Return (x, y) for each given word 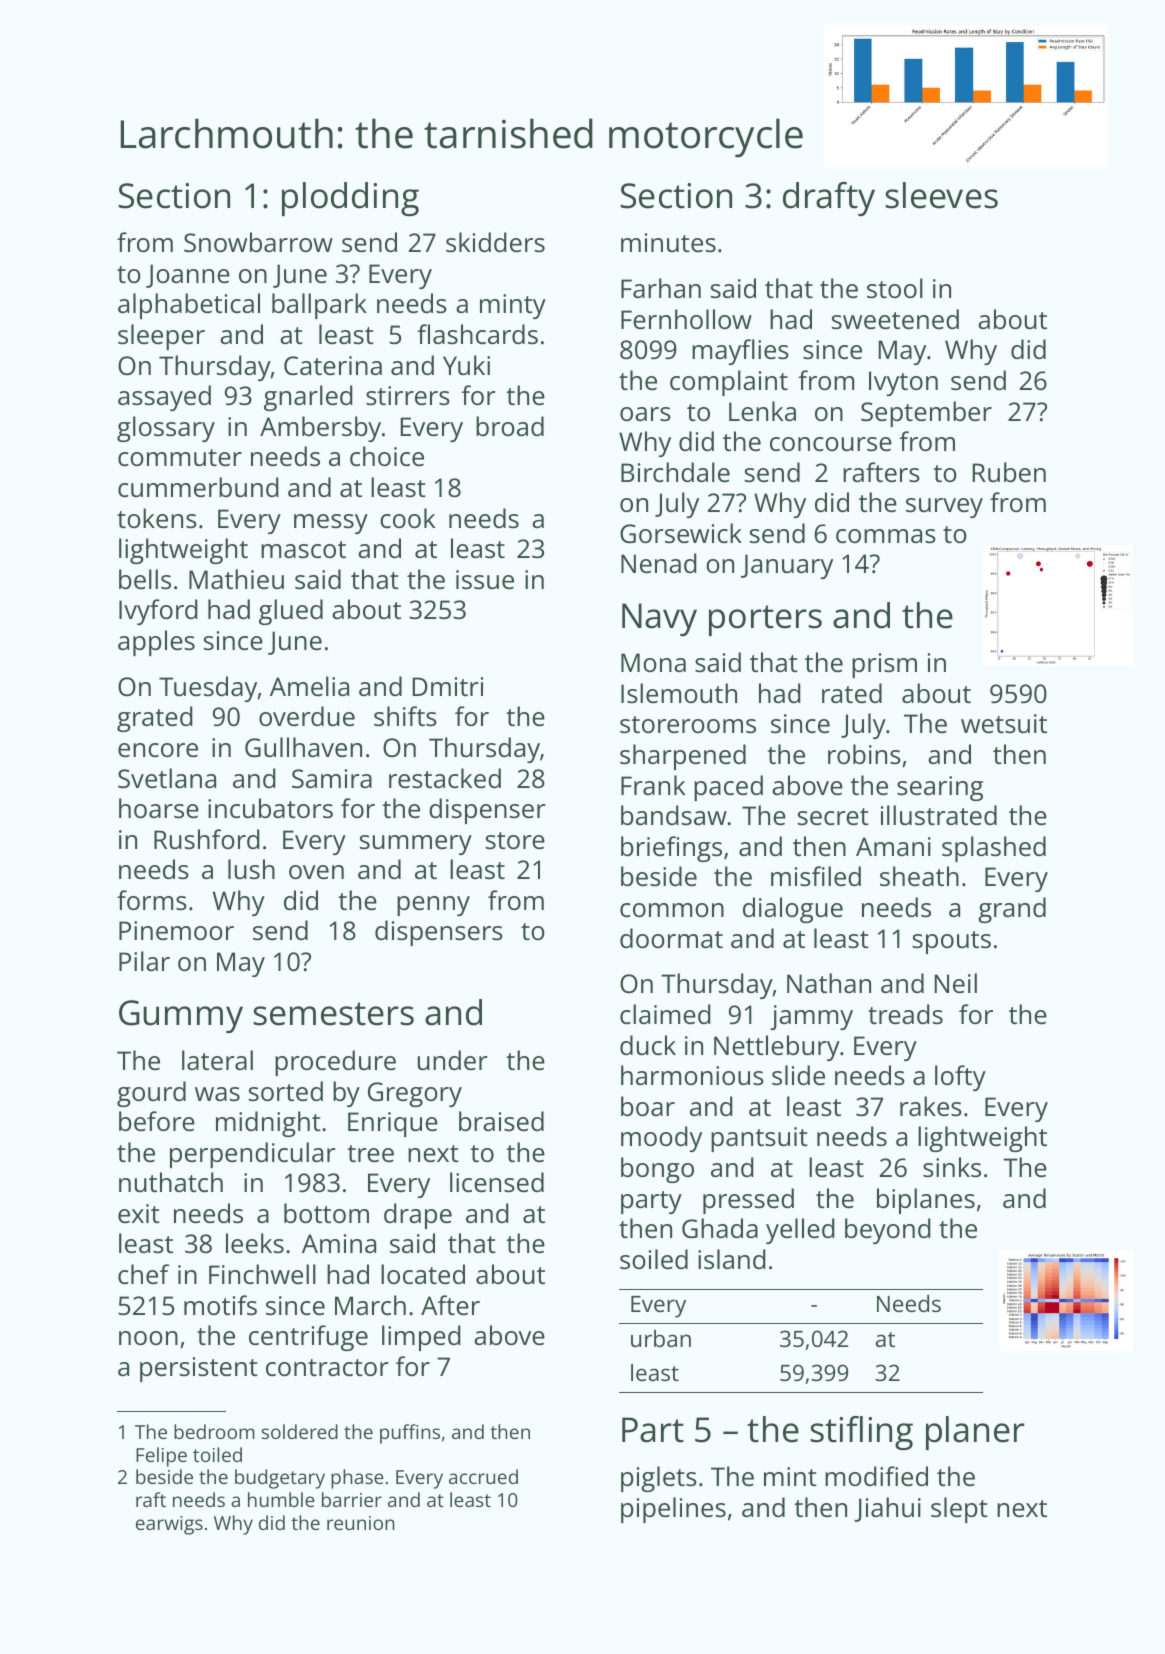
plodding (350, 199)
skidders (495, 242)
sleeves (941, 195)
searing (940, 788)
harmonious (692, 1075)
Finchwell (262, 1274)
